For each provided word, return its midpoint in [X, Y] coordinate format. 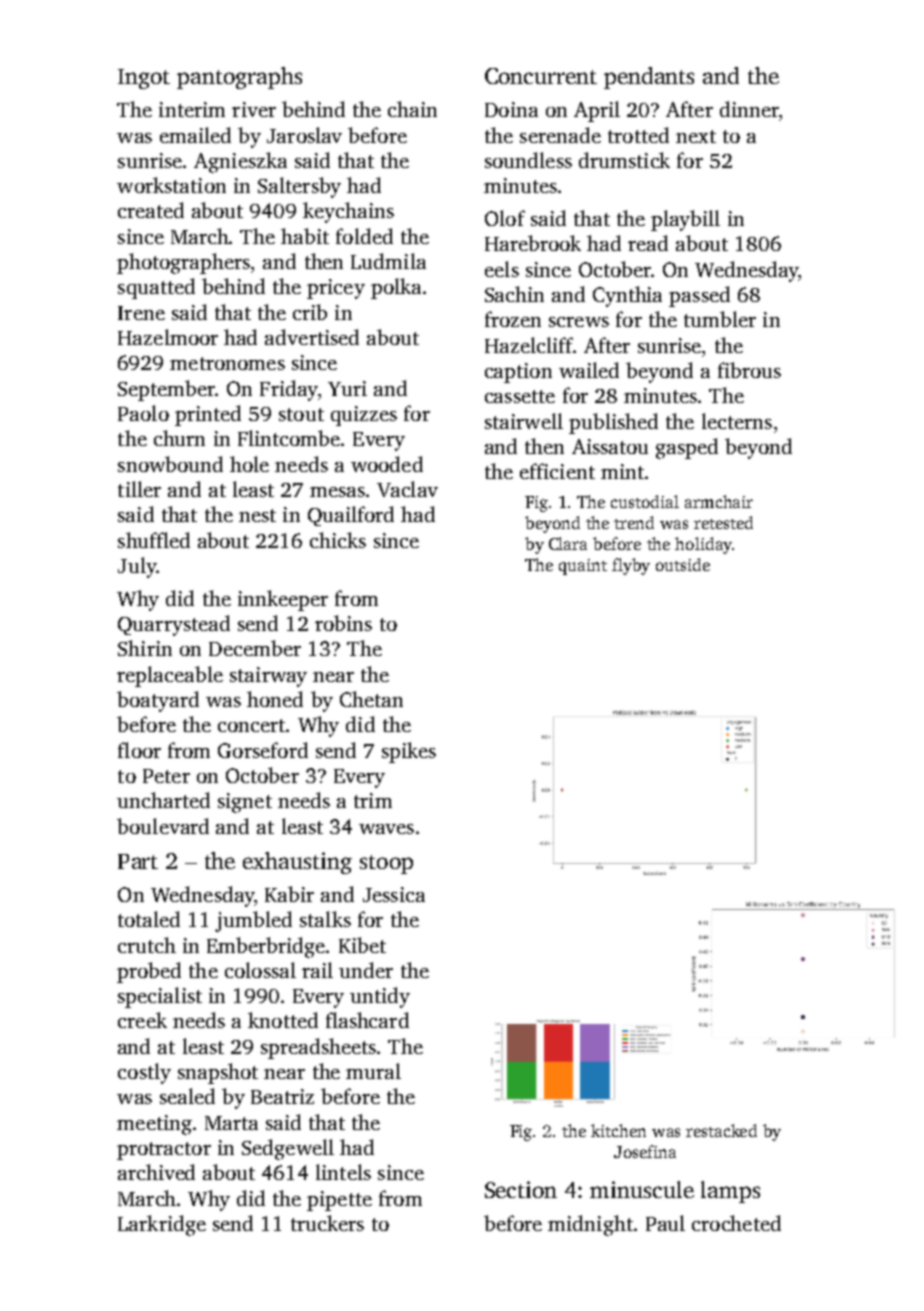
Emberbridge [266, 947]
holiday [703, 545]
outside [683, 564]
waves [386, 829]
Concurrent [541, 76]
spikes [409, 752]
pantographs [239, 78]
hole [249, 464]
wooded [387, 464]
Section [521, 1189]
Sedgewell [288, 1149]
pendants [649, 78]
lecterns [737, 421]
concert [251, 725]
